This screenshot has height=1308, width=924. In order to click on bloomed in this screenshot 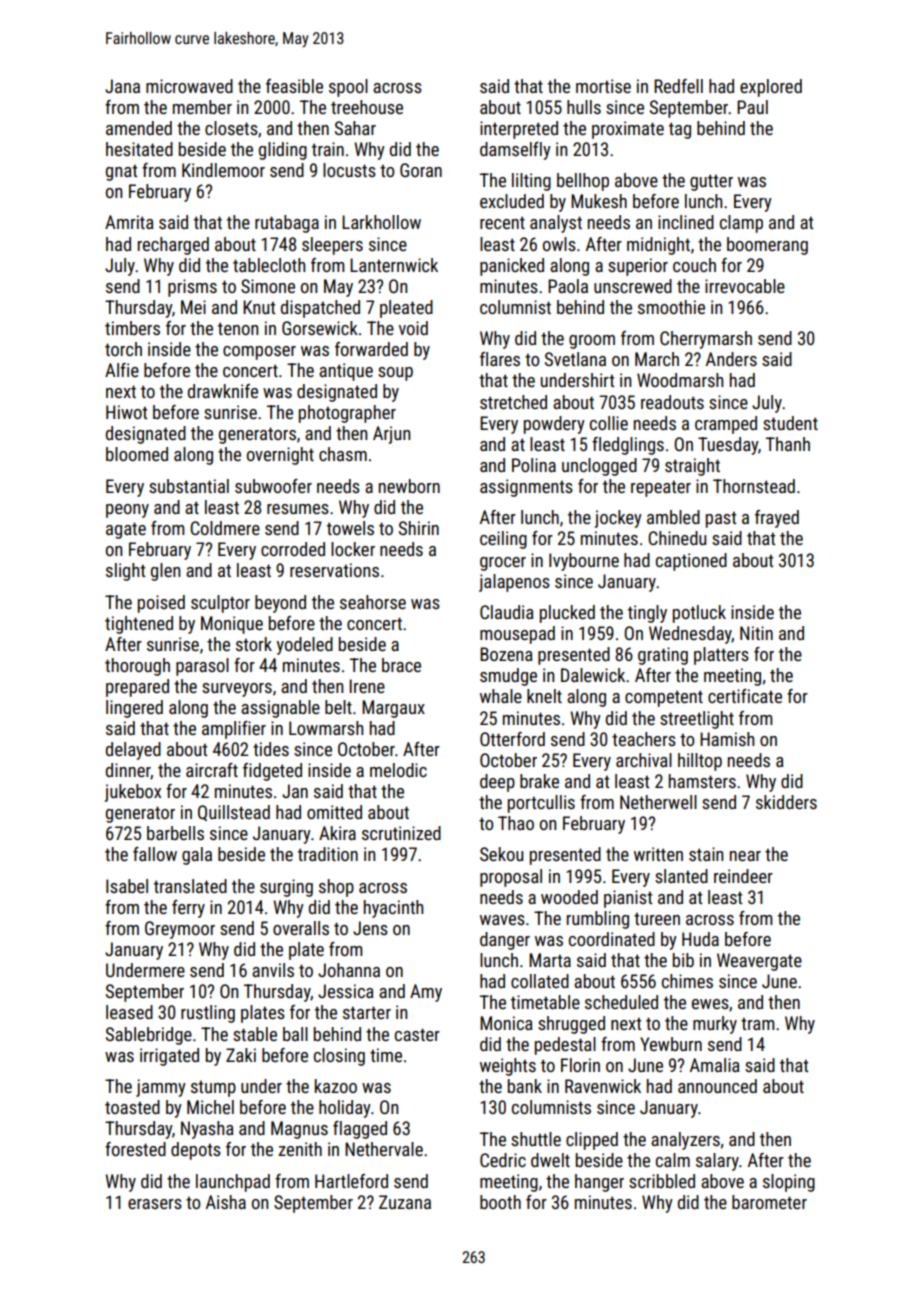, I will do `click(137, 454)`.
